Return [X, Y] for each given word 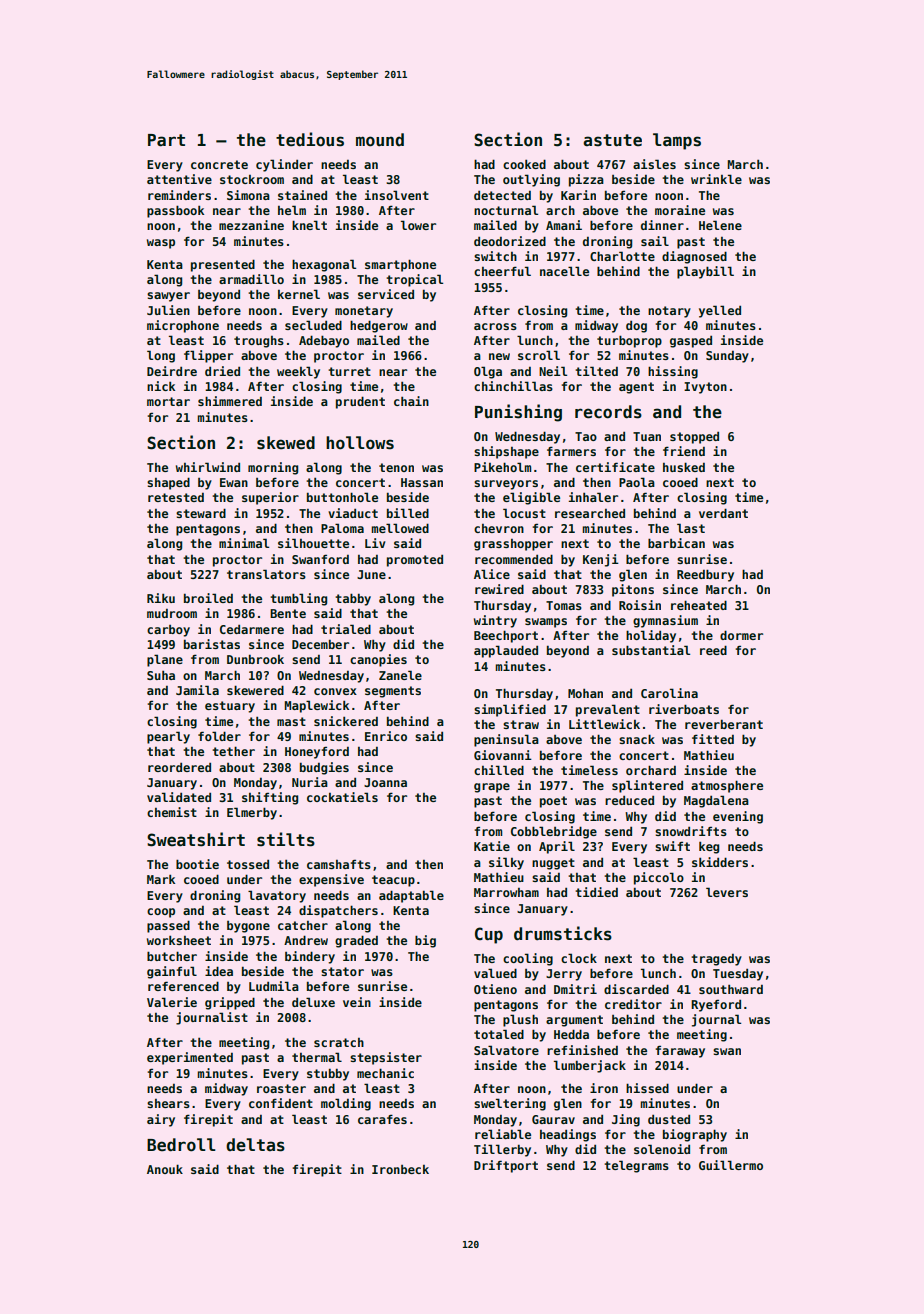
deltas [255, 1145]
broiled [208, 598]
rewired [499, 589]
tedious [310, 139]
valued [495, 973]
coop [161, 913]
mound [380, 140]
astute [612, 140]
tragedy [716, 960]
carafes [382, 1119]
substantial [651, 650]
